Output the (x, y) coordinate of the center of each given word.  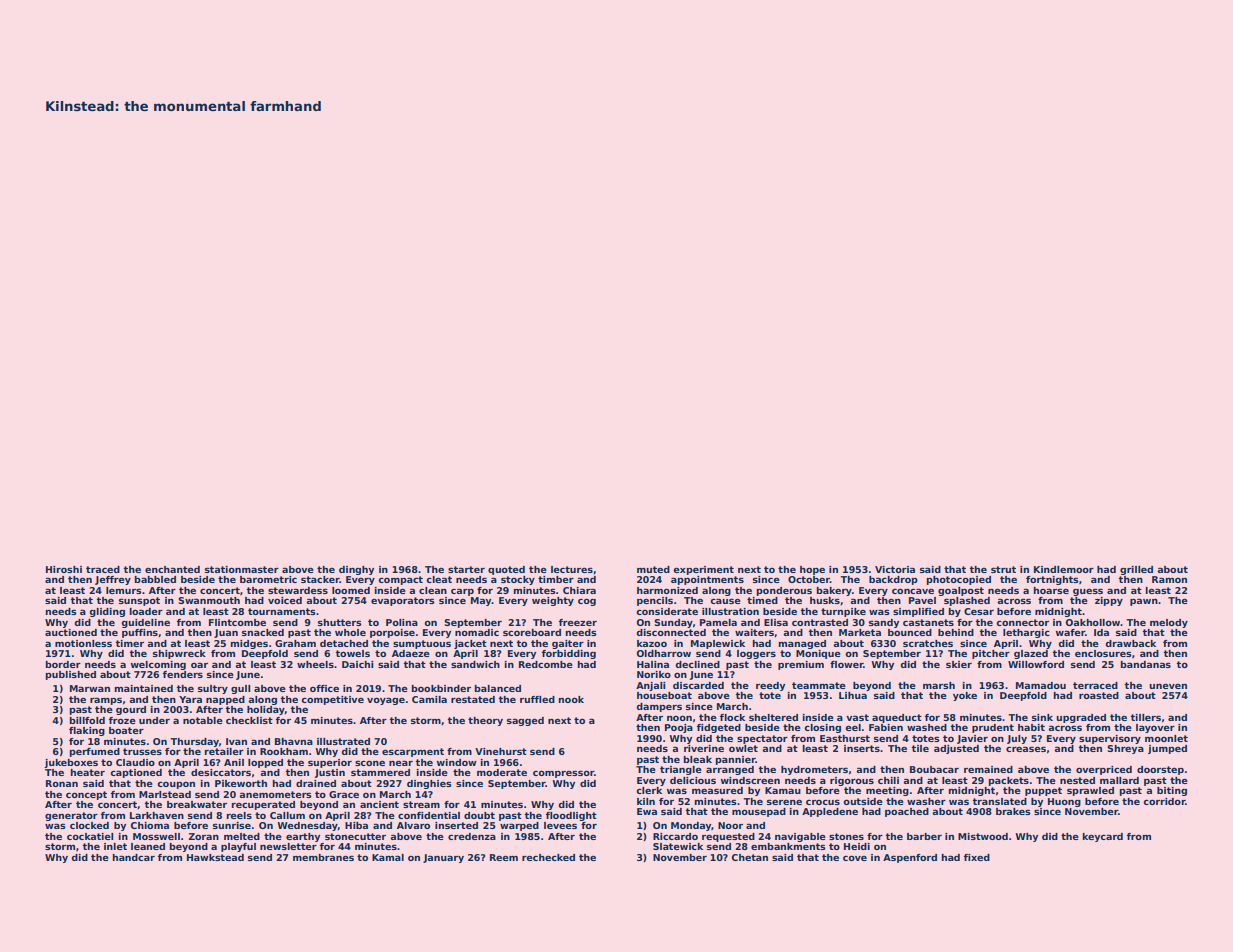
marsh (939, 685)
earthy (303, 837)
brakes (1013, 811)
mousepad (759, 812)
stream (421, 804)
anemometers (276, 794)
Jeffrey (113, 580)
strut (1003, 569)
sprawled (1090, 791)
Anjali (651, 686)
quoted (506, 570)
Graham (295, 643)
